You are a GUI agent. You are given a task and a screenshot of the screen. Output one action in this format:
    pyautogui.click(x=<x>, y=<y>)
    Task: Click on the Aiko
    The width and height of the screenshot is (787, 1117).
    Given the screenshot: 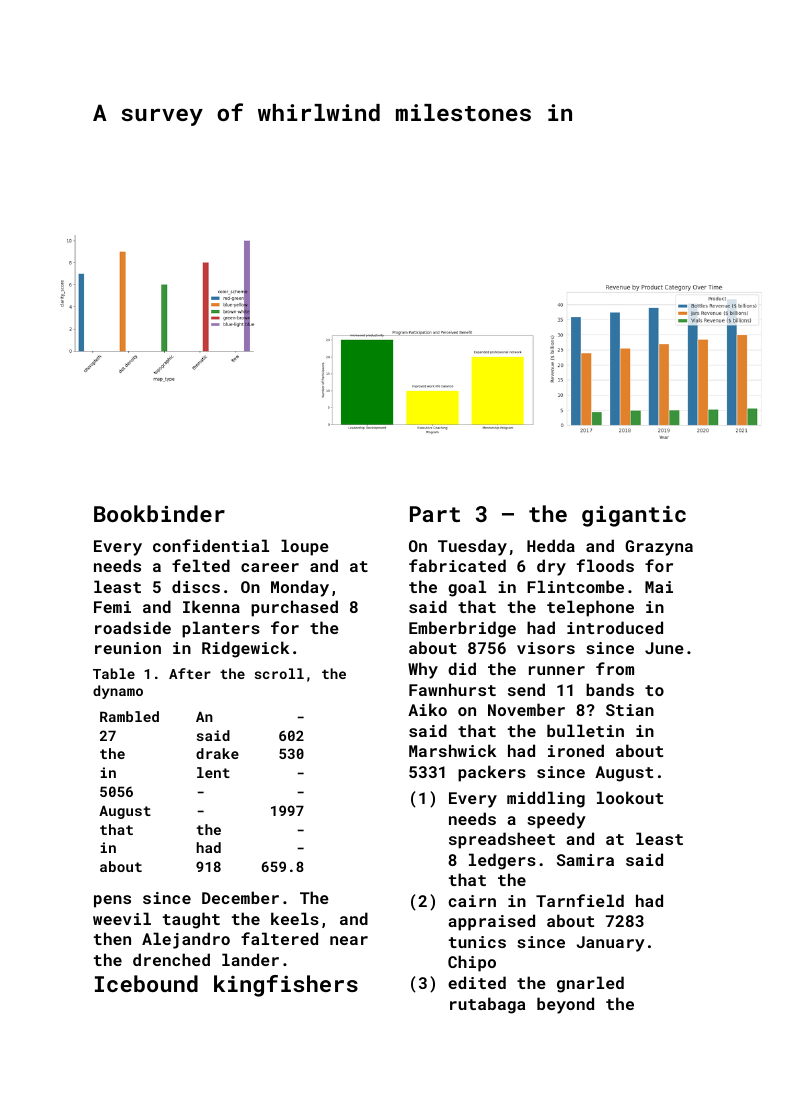 What is the action you would take?
    pyautogui.click(x=427, y=709)
